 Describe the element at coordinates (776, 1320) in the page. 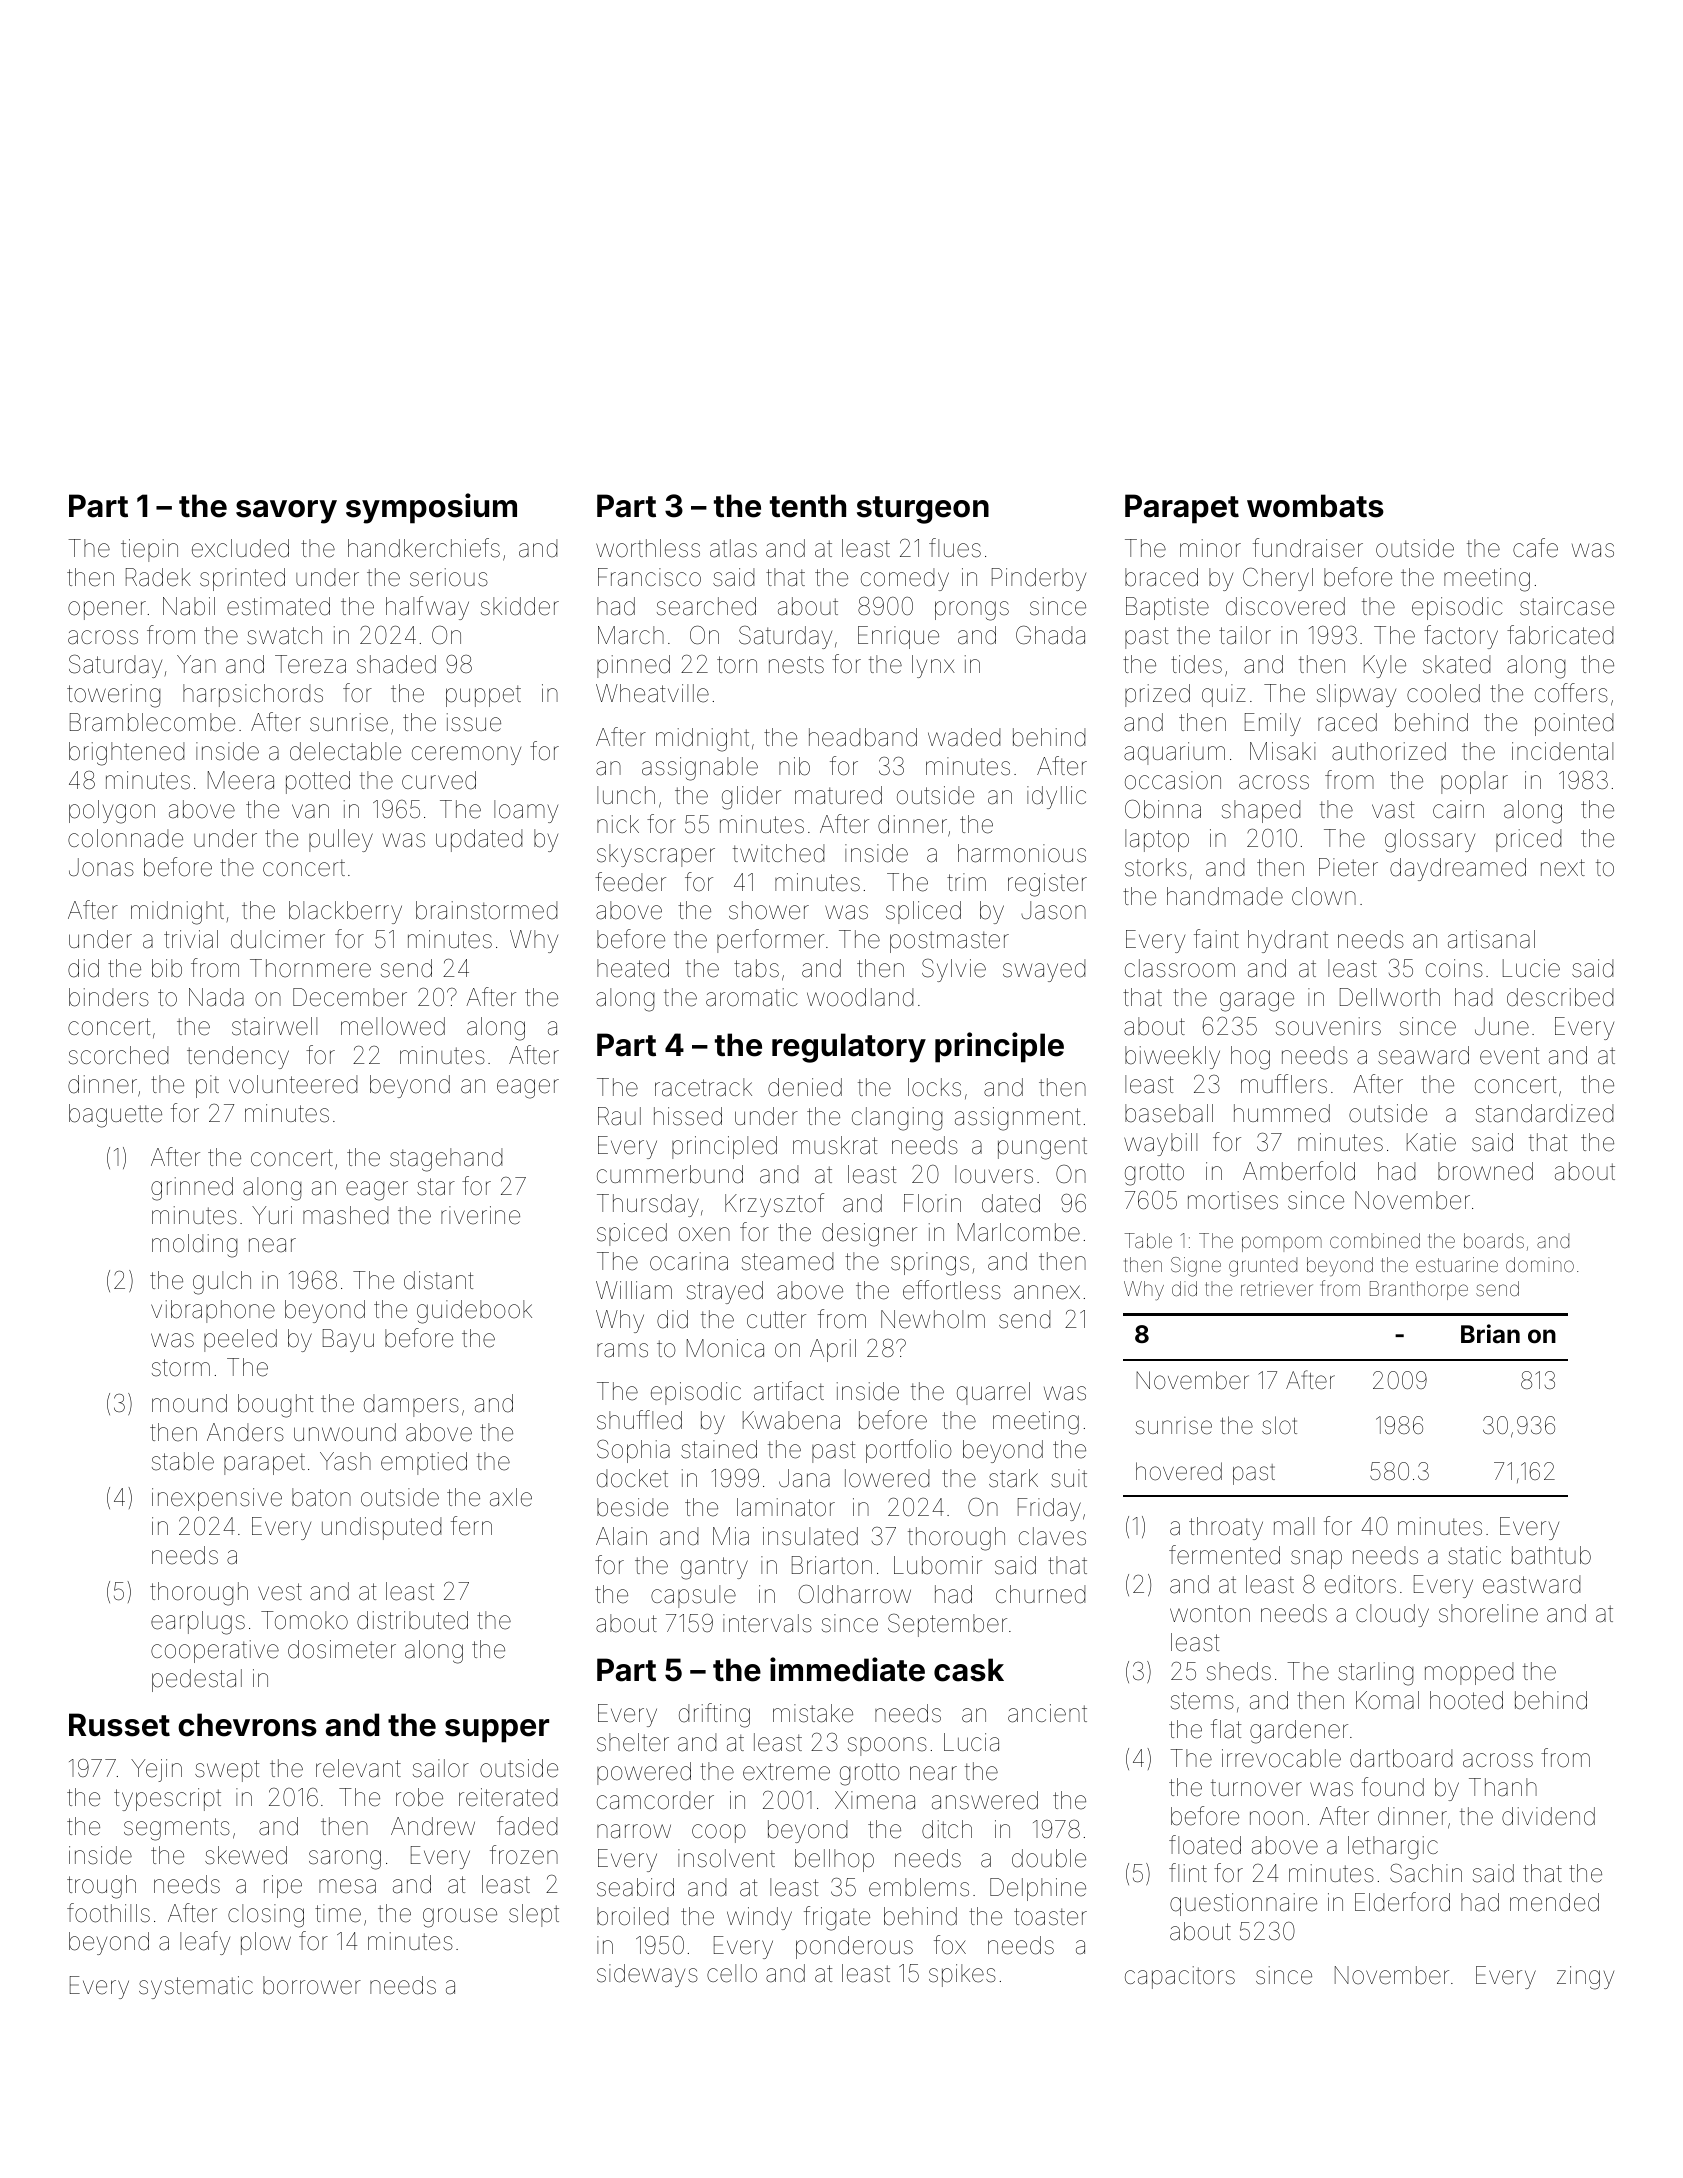

I see `cutter` at that location.
